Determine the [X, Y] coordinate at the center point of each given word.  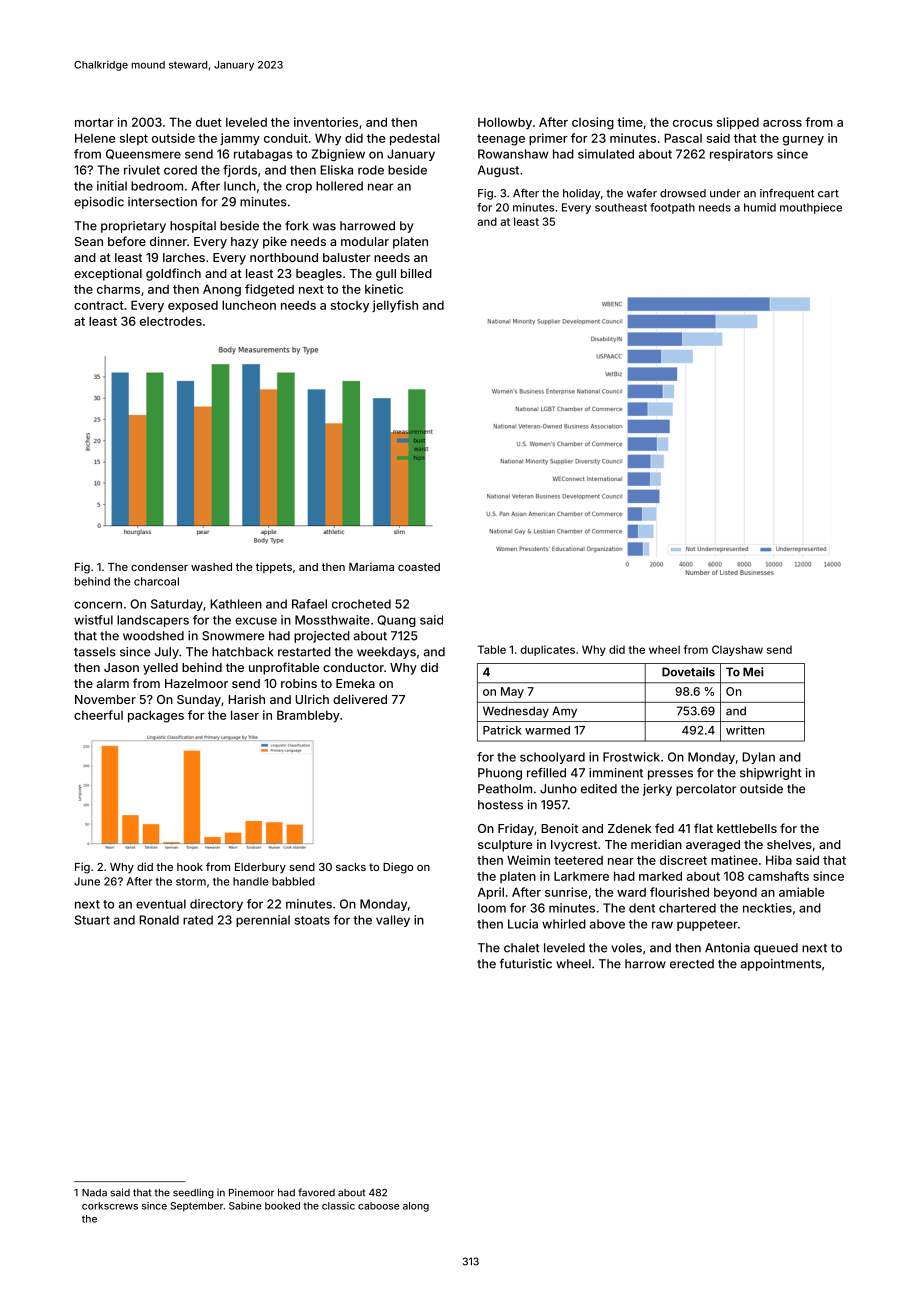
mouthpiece [811, 208]
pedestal [414, 139]
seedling [193, 1193]
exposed [193, 306]
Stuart [92, 920]
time [630, 122]
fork [297, 226]
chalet [522, 948]
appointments [781, 965]
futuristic [526, 964]
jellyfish [395, 306]
